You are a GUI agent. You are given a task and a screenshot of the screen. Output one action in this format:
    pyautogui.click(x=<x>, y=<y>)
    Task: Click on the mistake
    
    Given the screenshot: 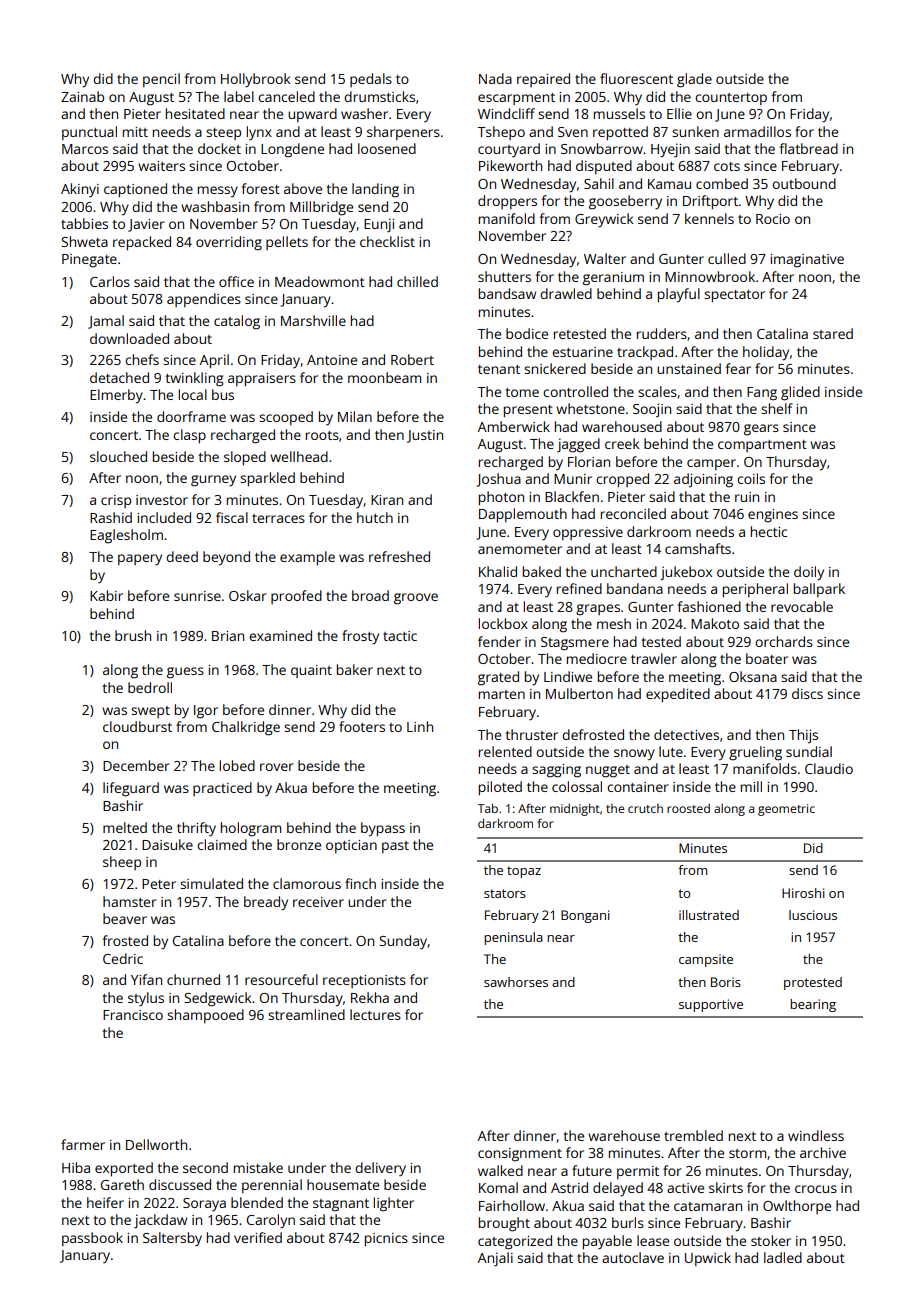 What is the action you would take?
    pyautogui.click(x=258, y=1167)
